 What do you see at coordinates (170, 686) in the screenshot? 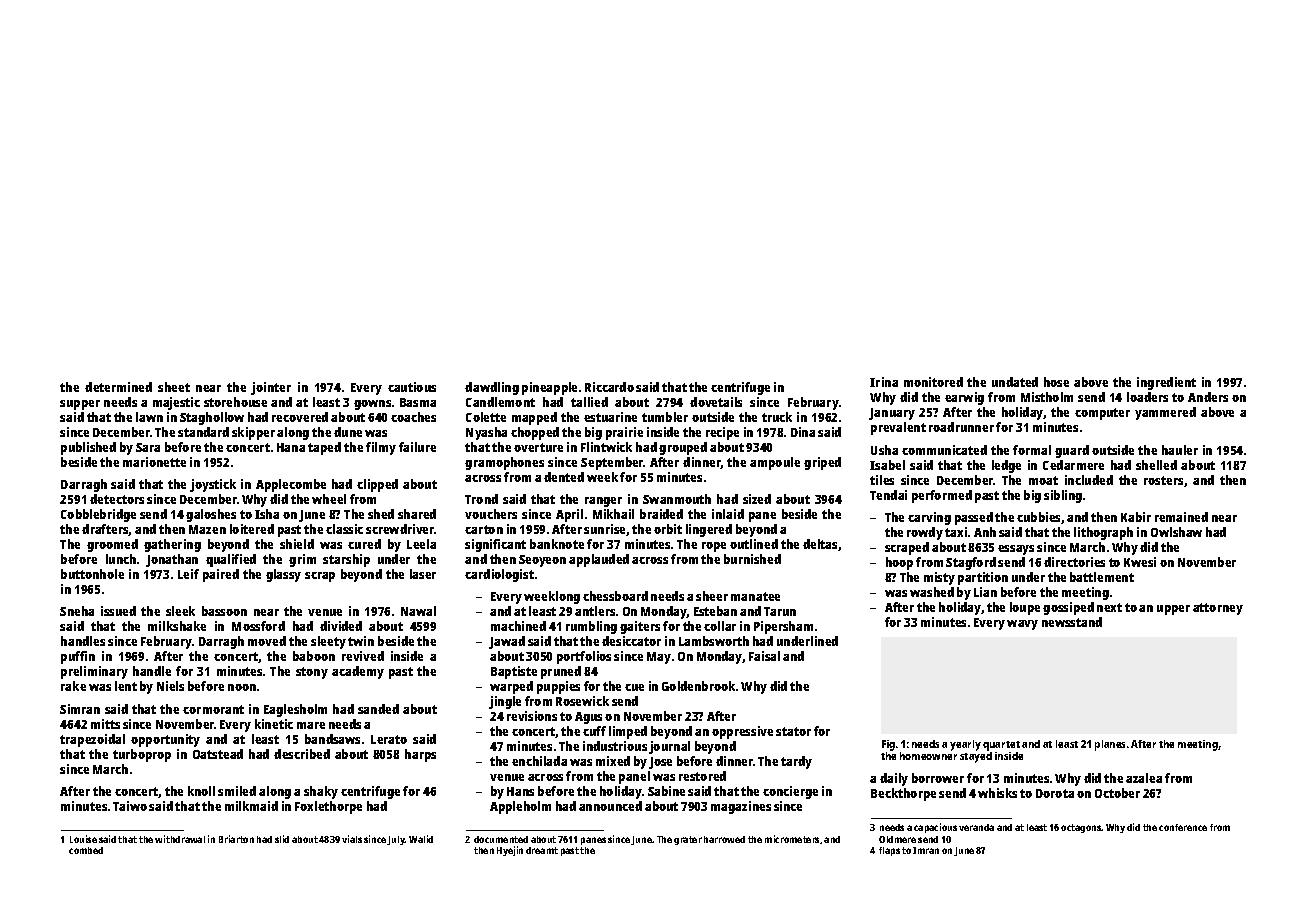
I see `Niels` at bounding box center [170, 686].
